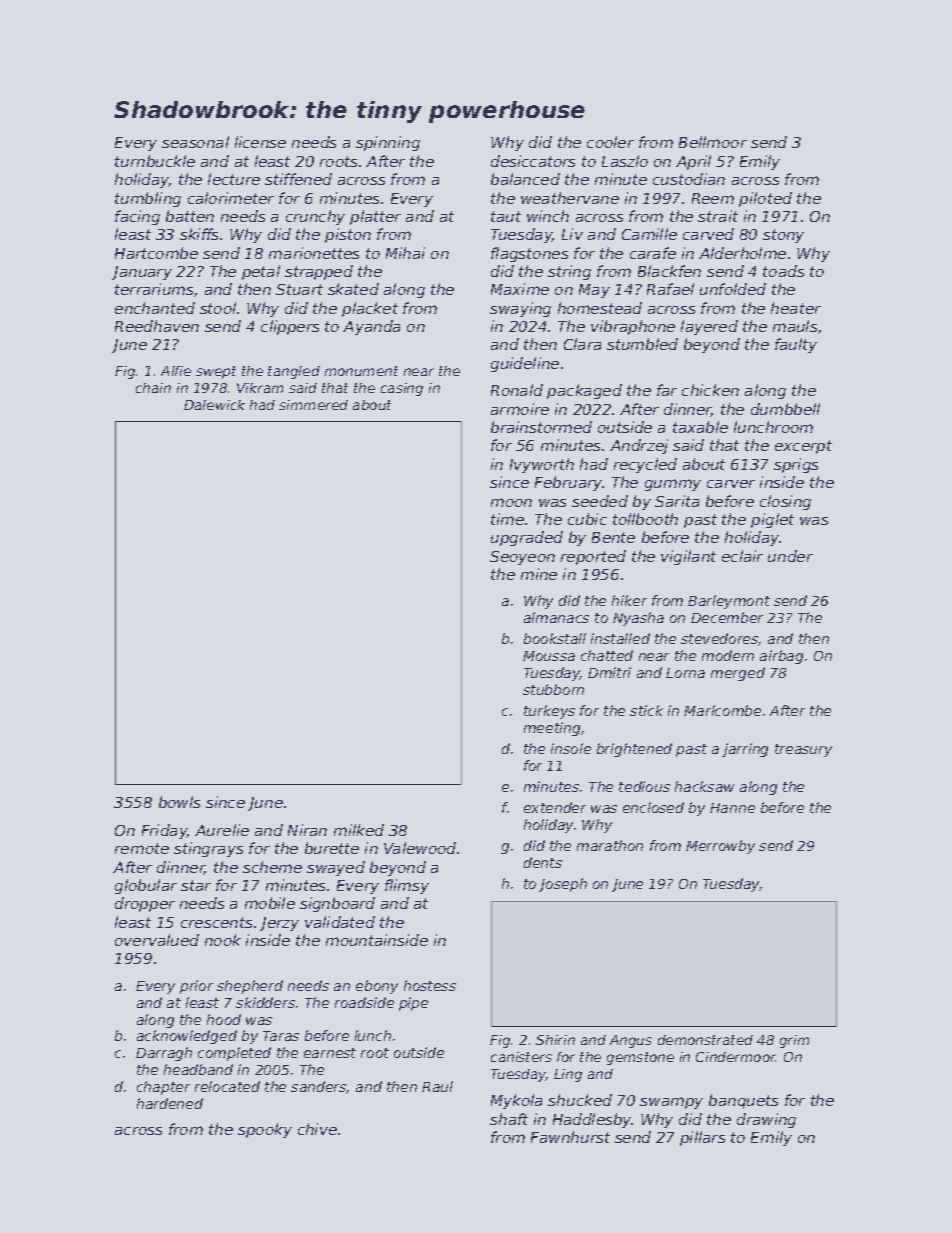 The height and width of the screenshot is (1233, 952). I want to click on hardened, so click(170, 1103).
